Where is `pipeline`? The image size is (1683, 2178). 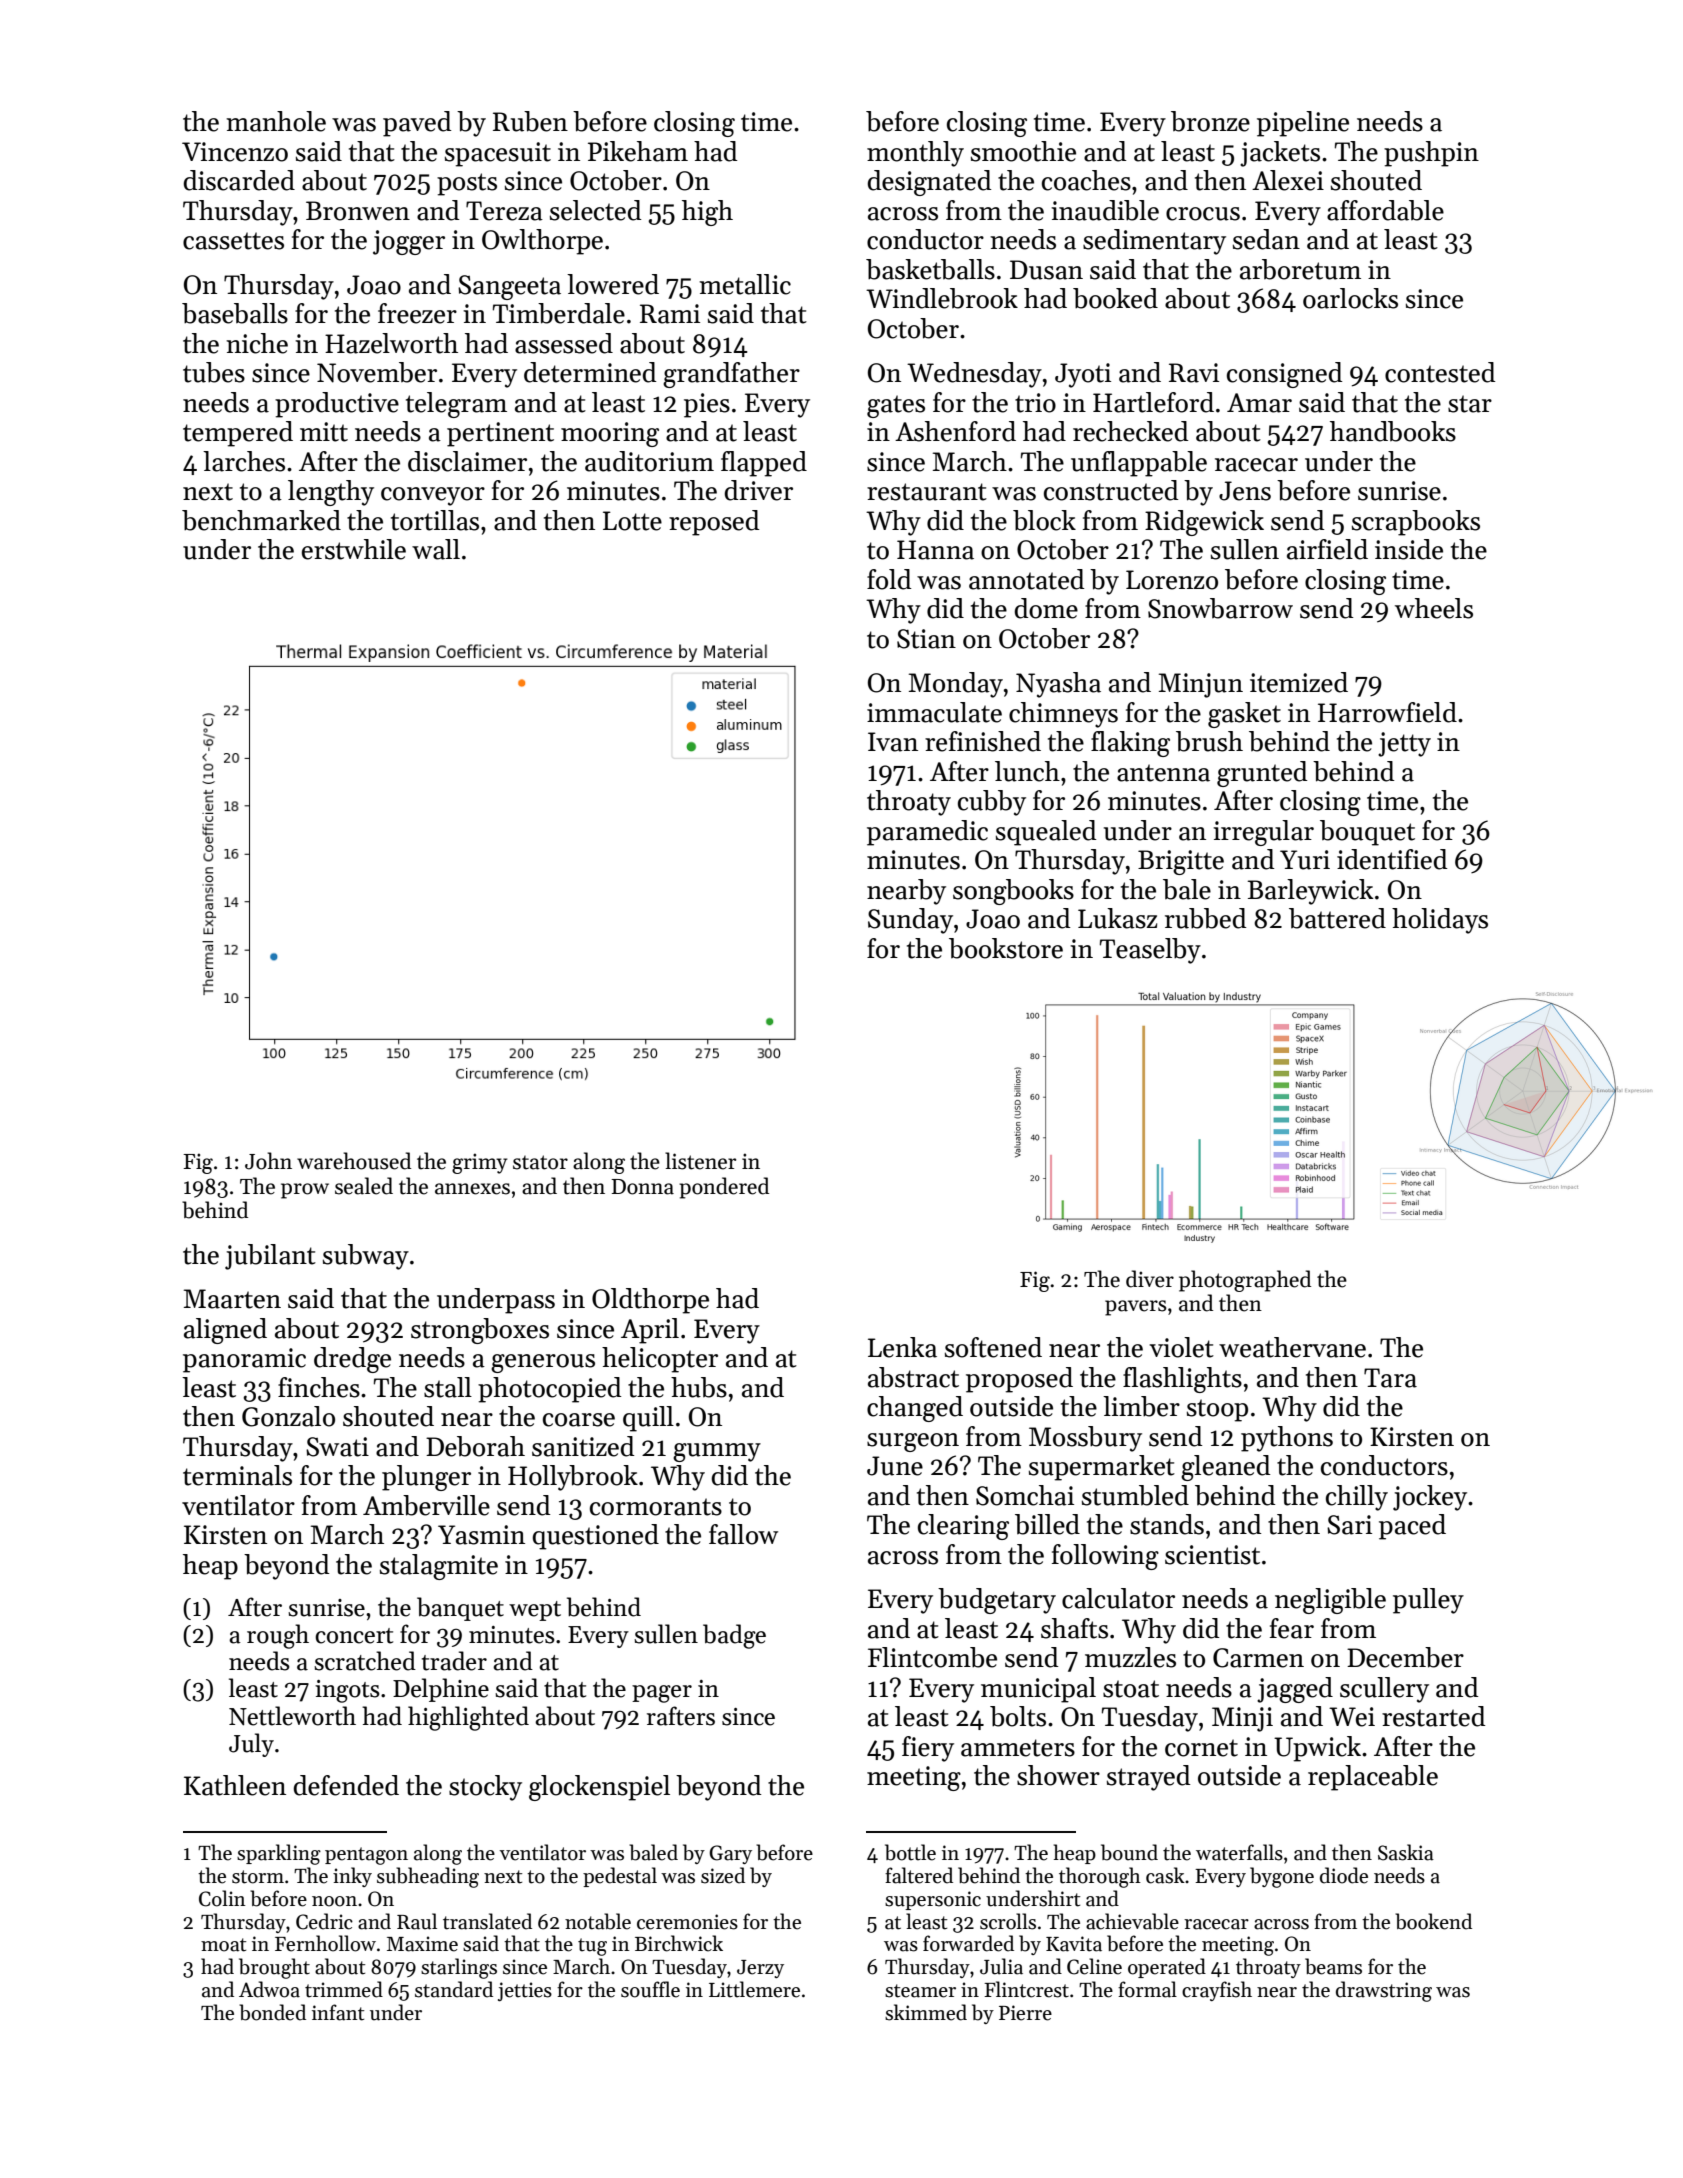 pipeline is located at coordinates (1303, 124).
